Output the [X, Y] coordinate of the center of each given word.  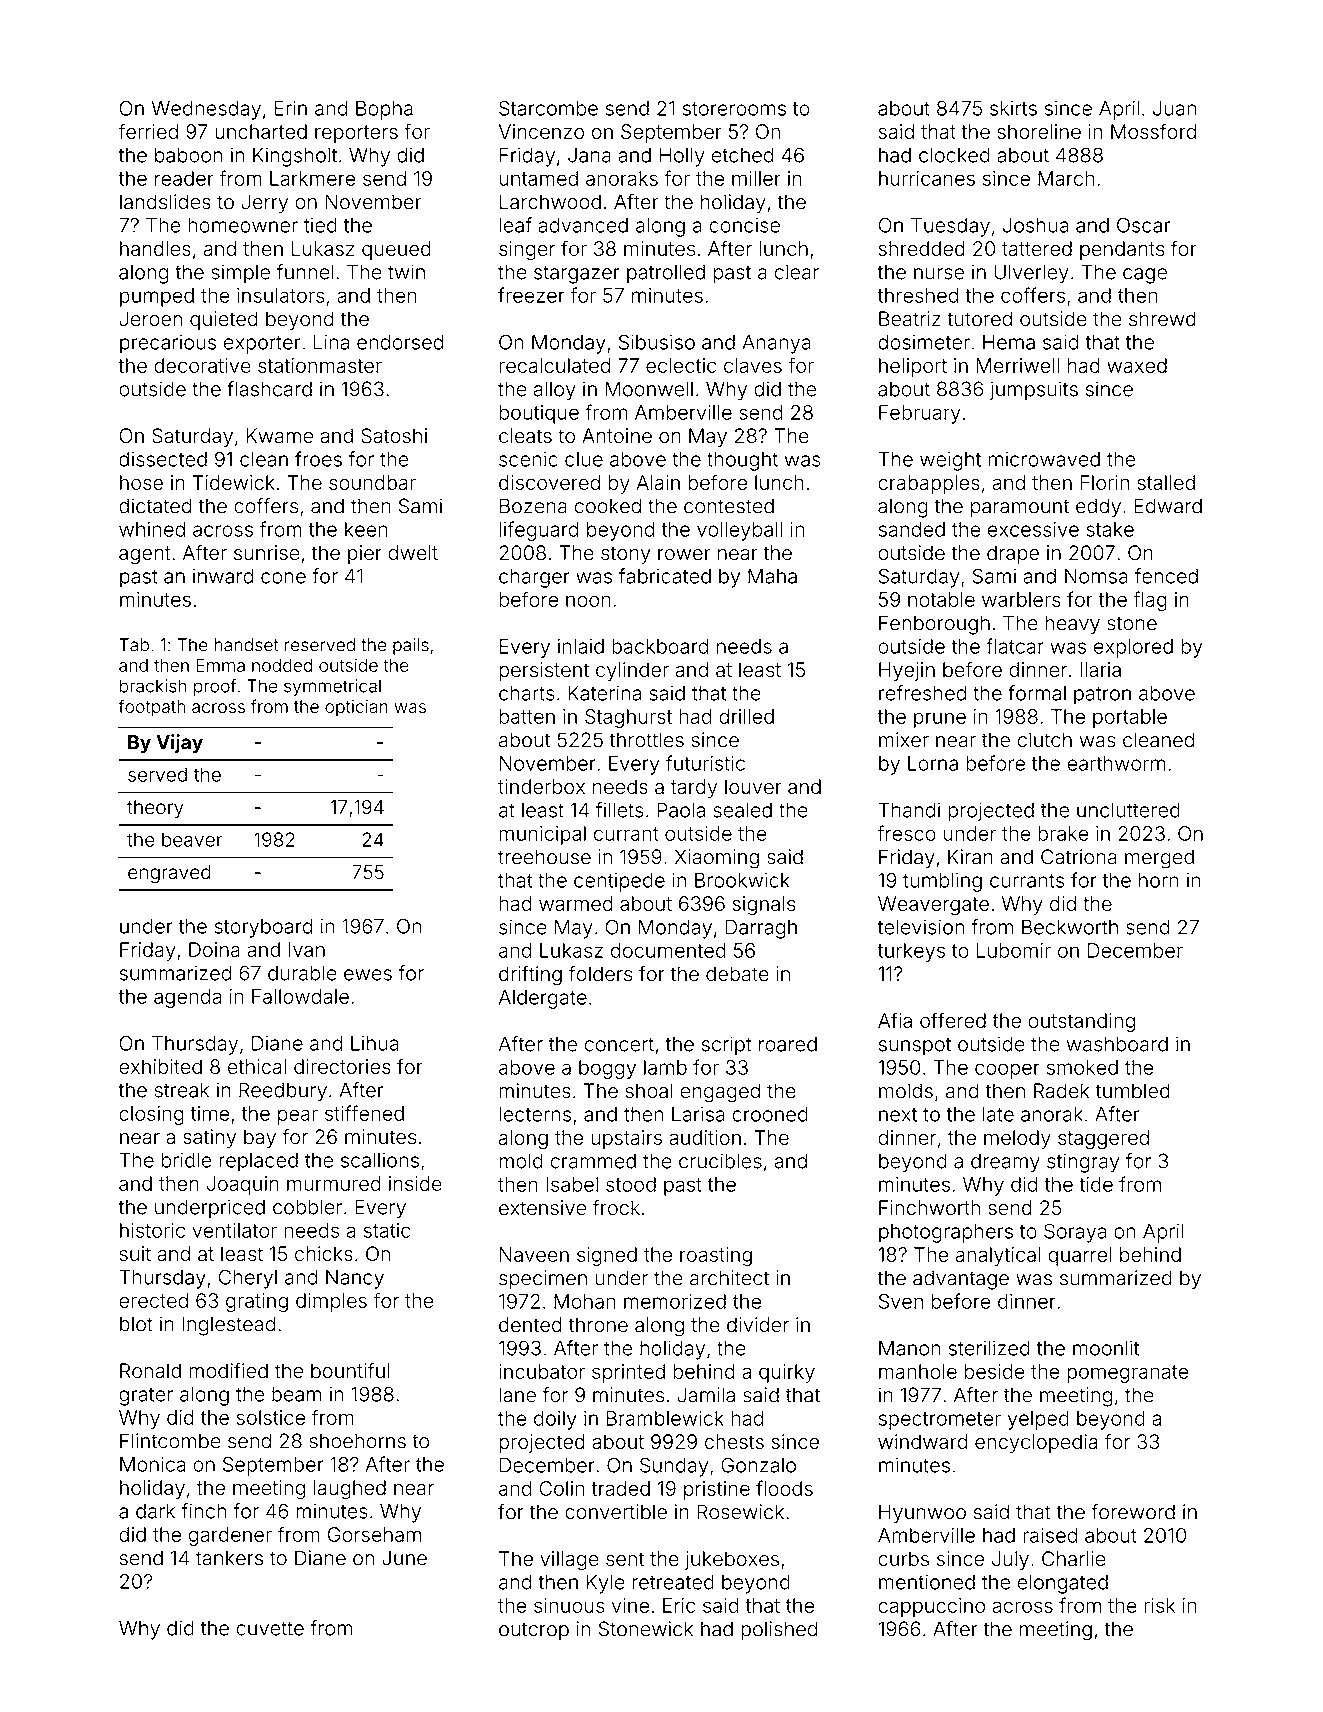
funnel [305, 272]
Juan [1174, 108]
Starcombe [548, 108]
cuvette [270, 1629]
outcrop [534, 1631]
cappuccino [931, 1607]
